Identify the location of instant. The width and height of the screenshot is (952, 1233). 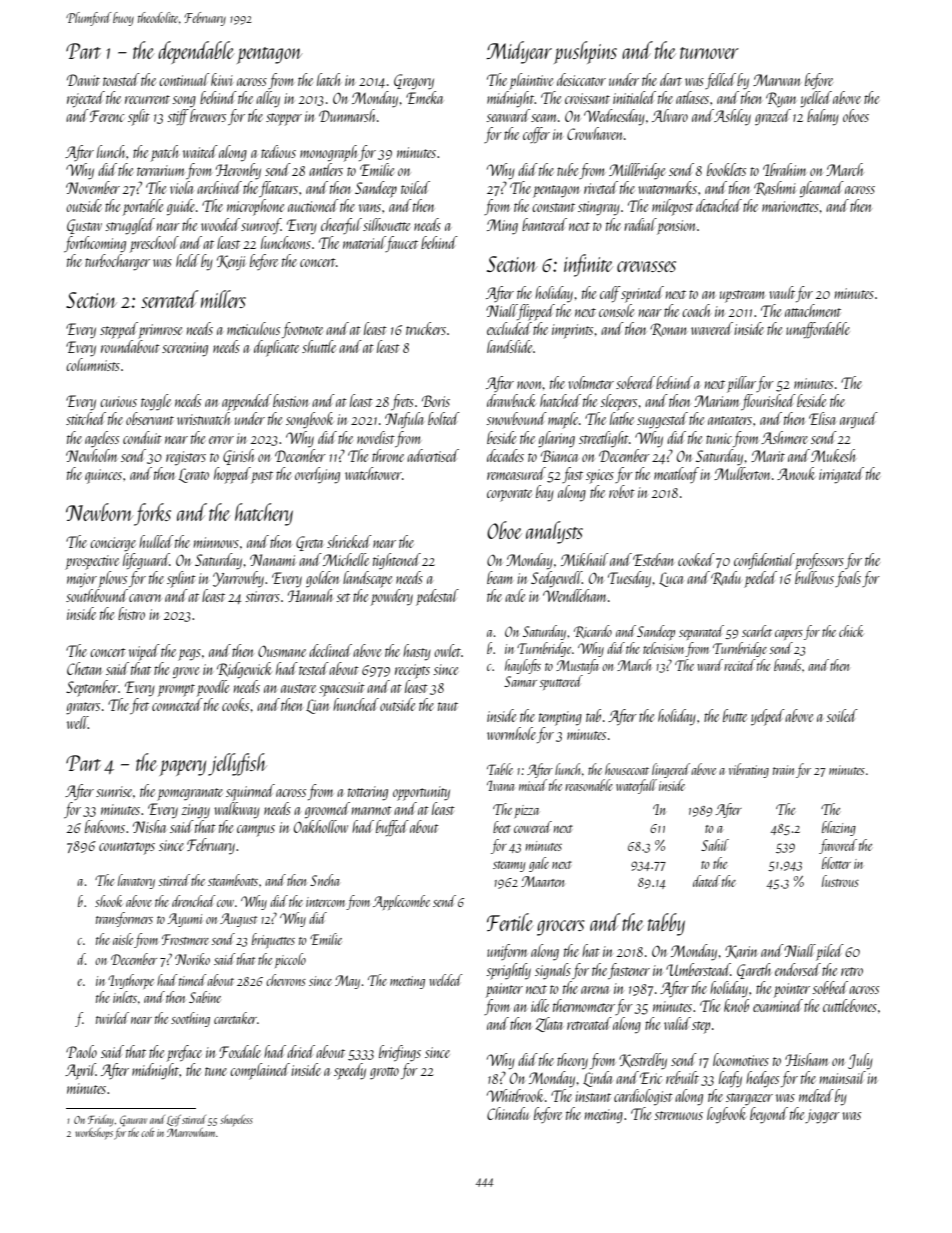
(593, 1096).
